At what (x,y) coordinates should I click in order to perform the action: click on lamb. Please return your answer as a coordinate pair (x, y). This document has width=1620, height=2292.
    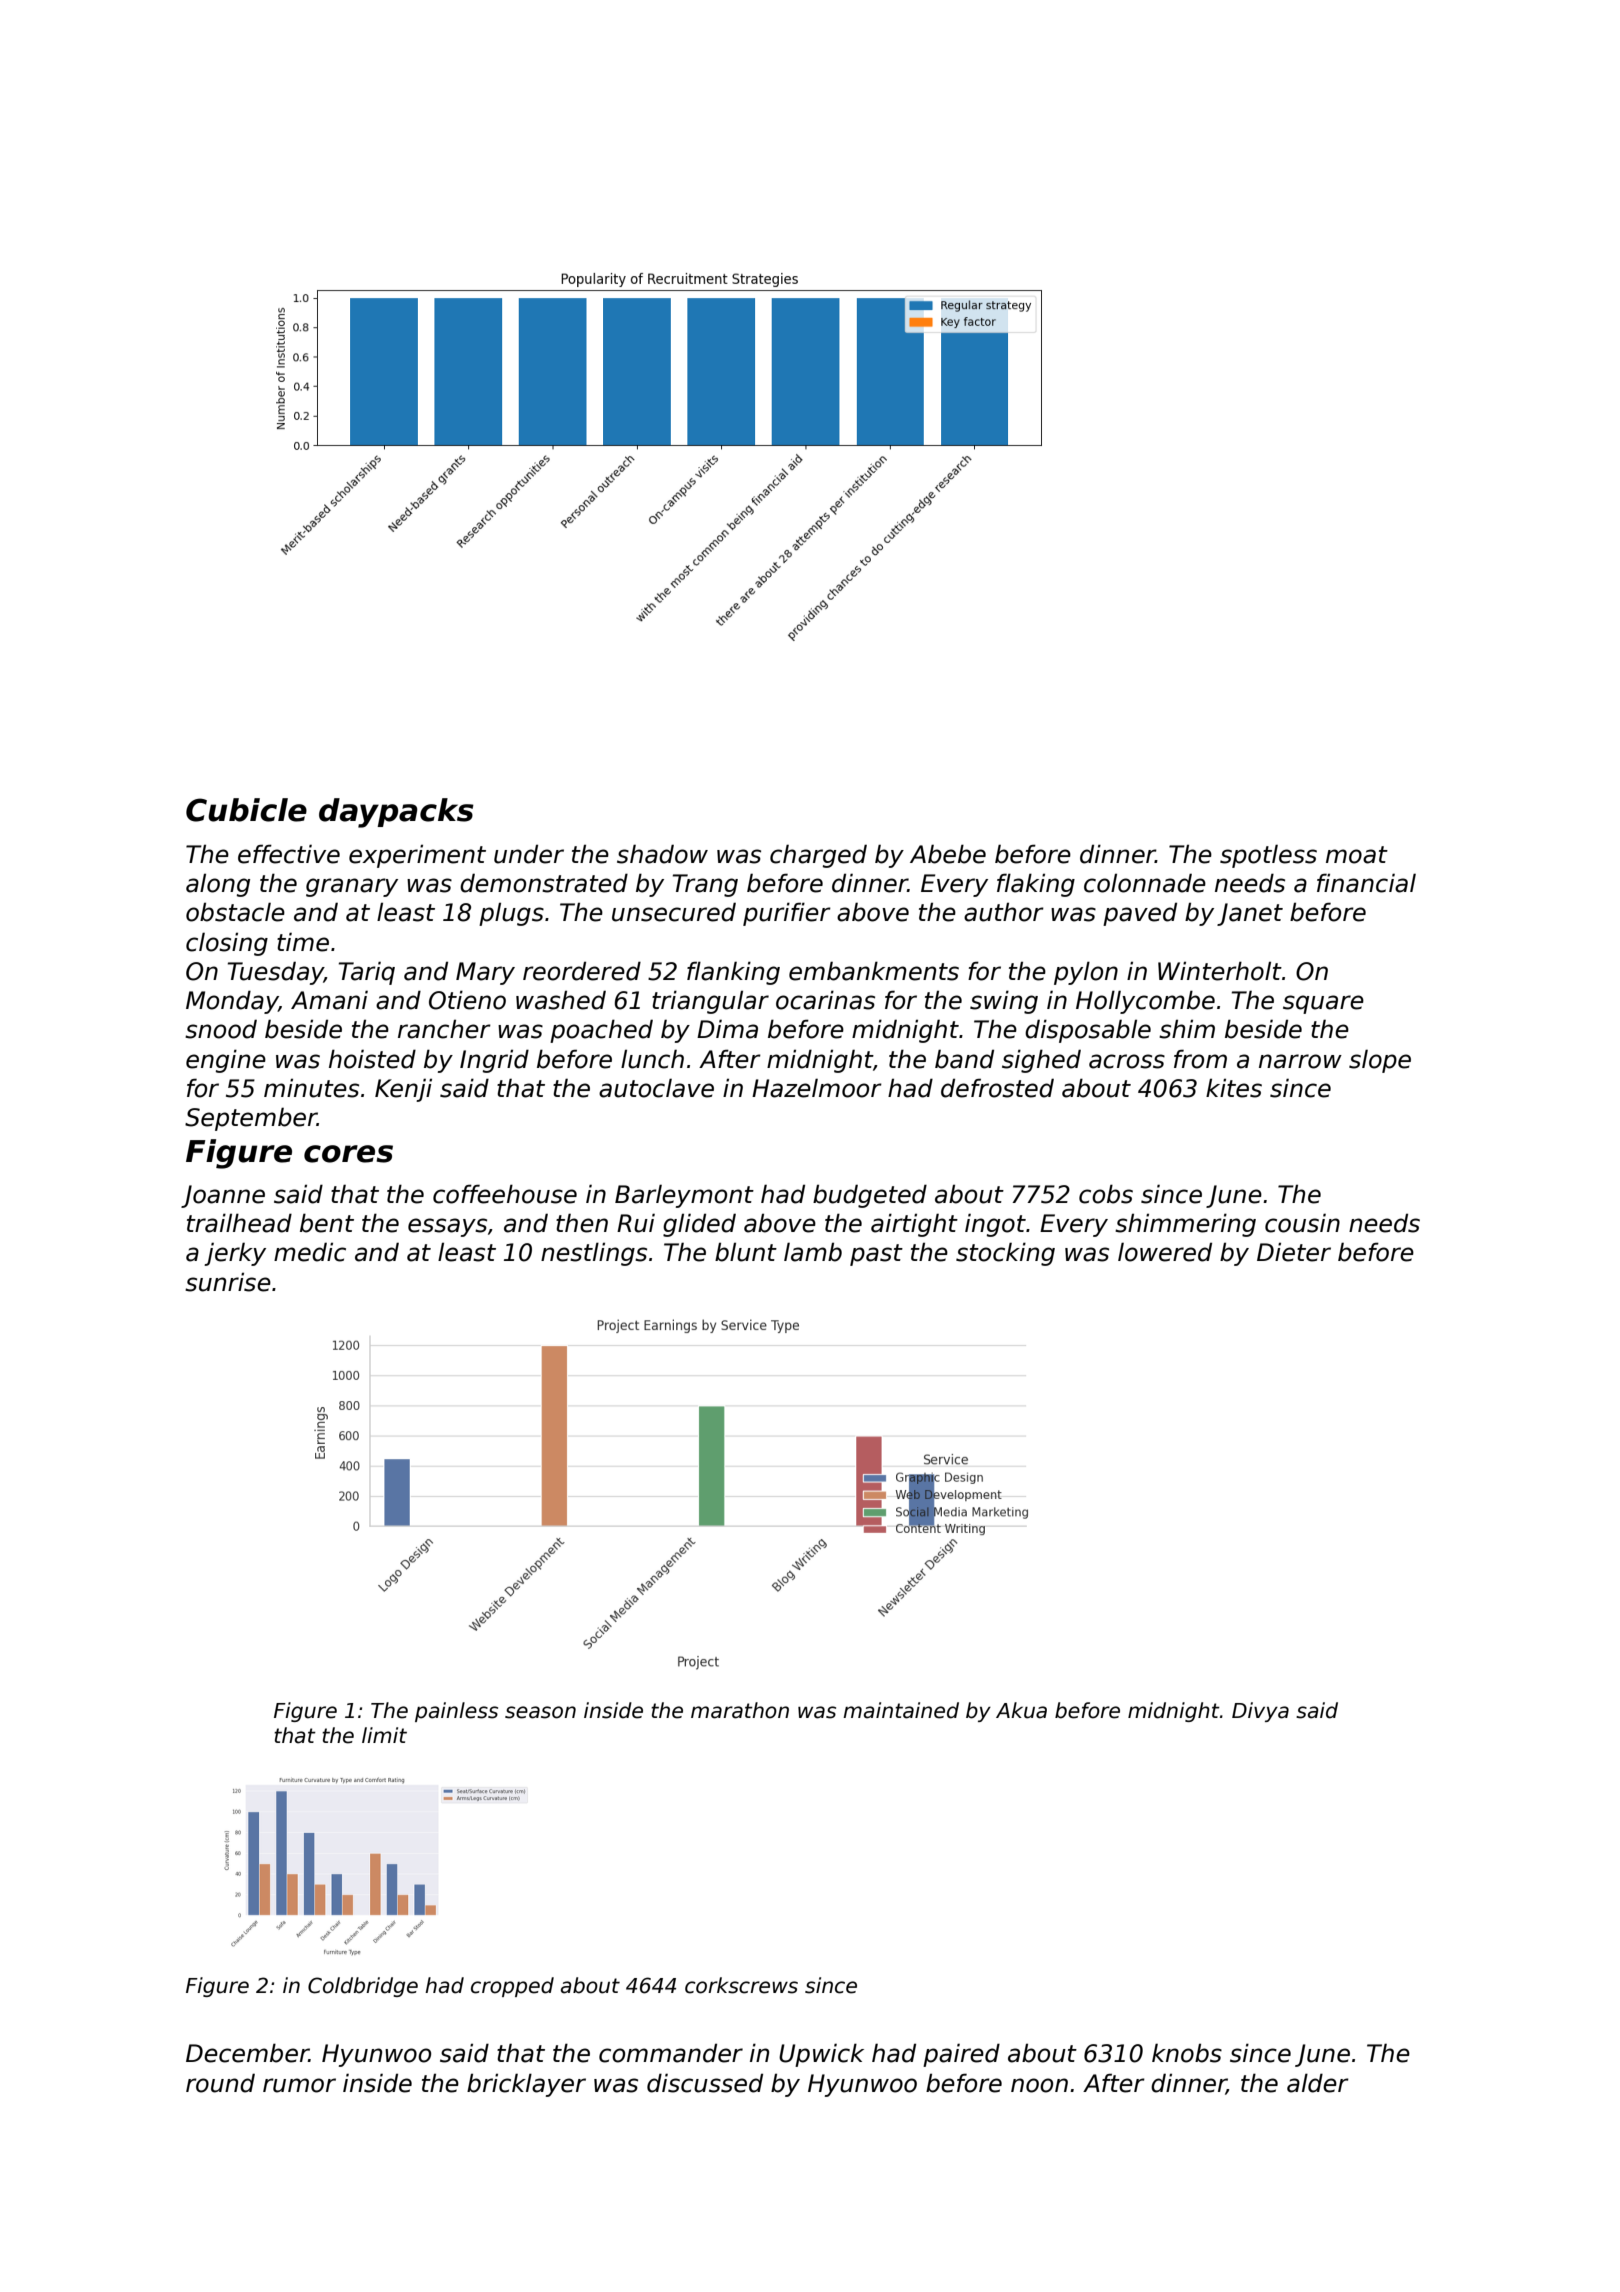
    Looking at the image, I should click on (813, 1252).
